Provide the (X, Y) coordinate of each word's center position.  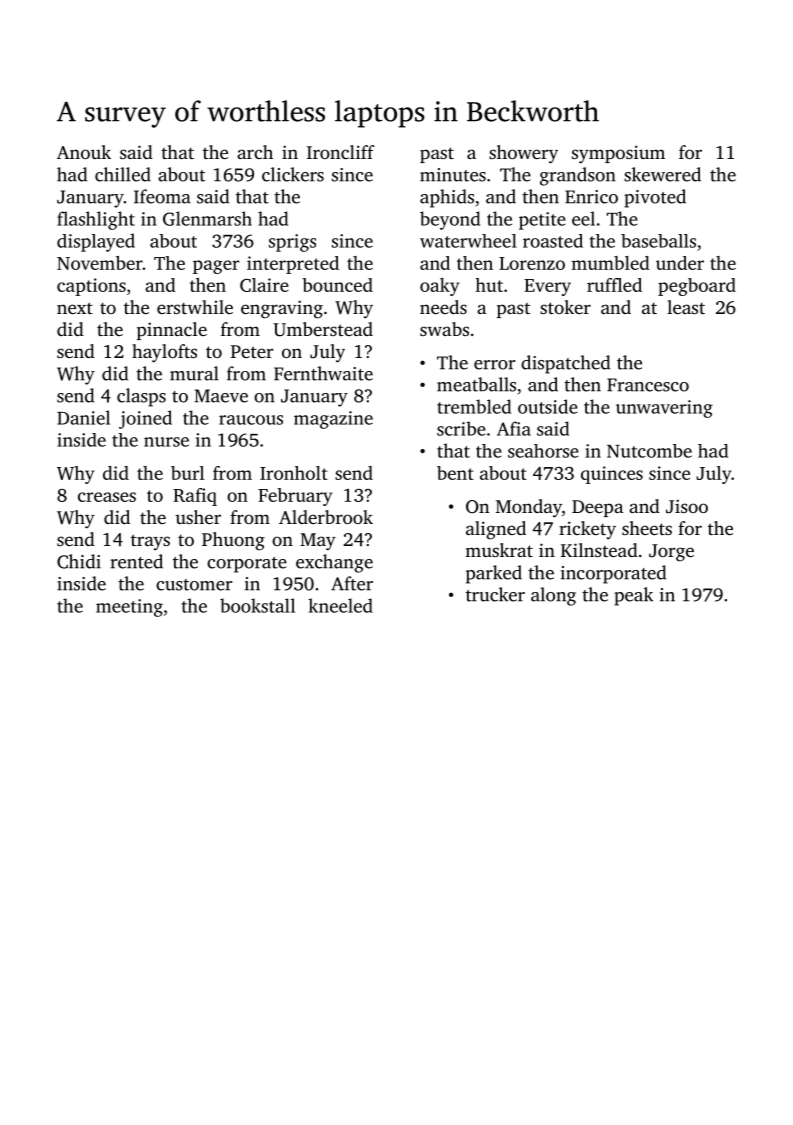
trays (150, 542)
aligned (496, 530)
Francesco (648, 385)
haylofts (164, 353)
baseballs (658, 241)
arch (255, 152)
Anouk (84, 152)
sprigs (292, 243)
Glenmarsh (207, 218)
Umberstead (323, 329)
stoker (565, 307)
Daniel (83, 417)
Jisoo (687, 506)
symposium (618, 154)
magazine (333, 420)
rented (136, 561)
